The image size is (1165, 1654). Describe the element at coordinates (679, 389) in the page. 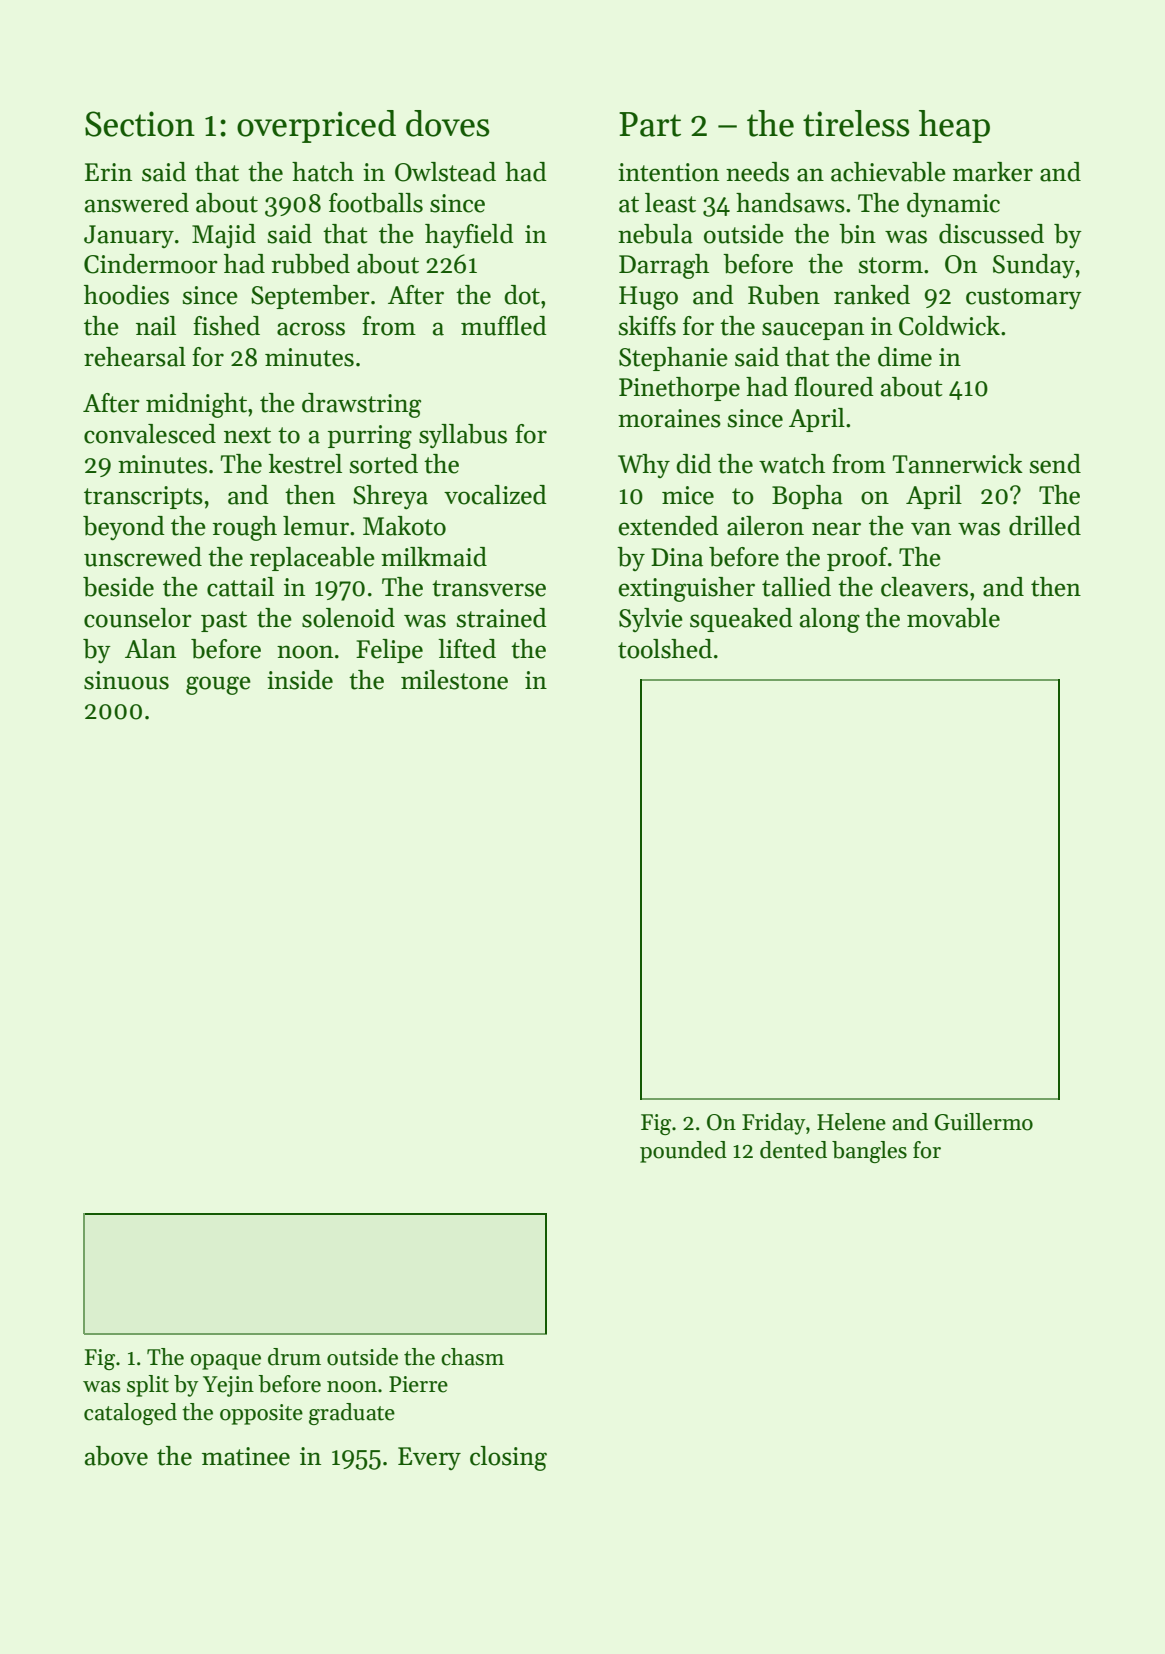

I see `Pinethorpe` at that location.
